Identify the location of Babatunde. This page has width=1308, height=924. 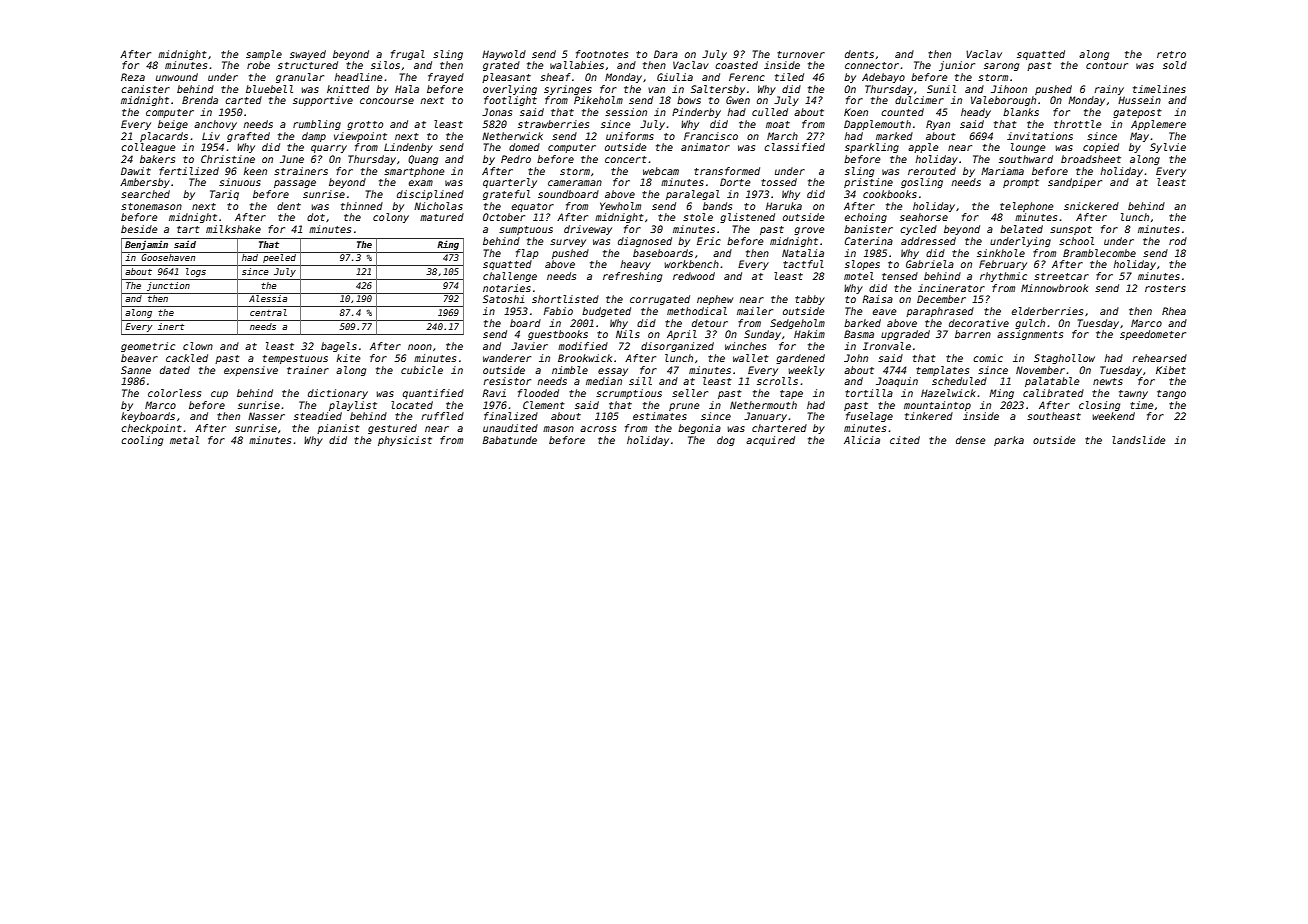
(510, 440).
